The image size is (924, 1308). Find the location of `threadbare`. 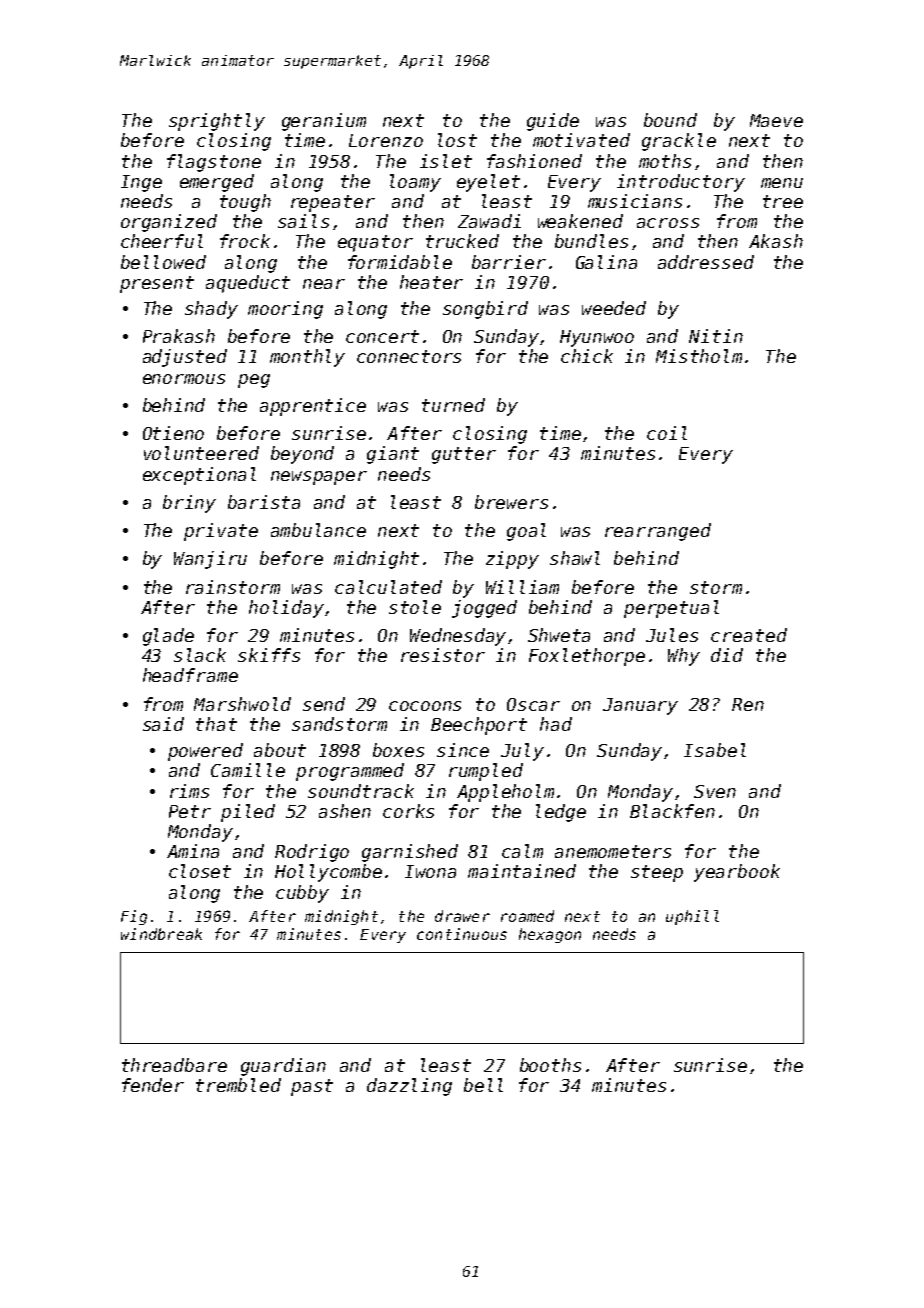

threadbare is located at coordinates (174, 1065).
